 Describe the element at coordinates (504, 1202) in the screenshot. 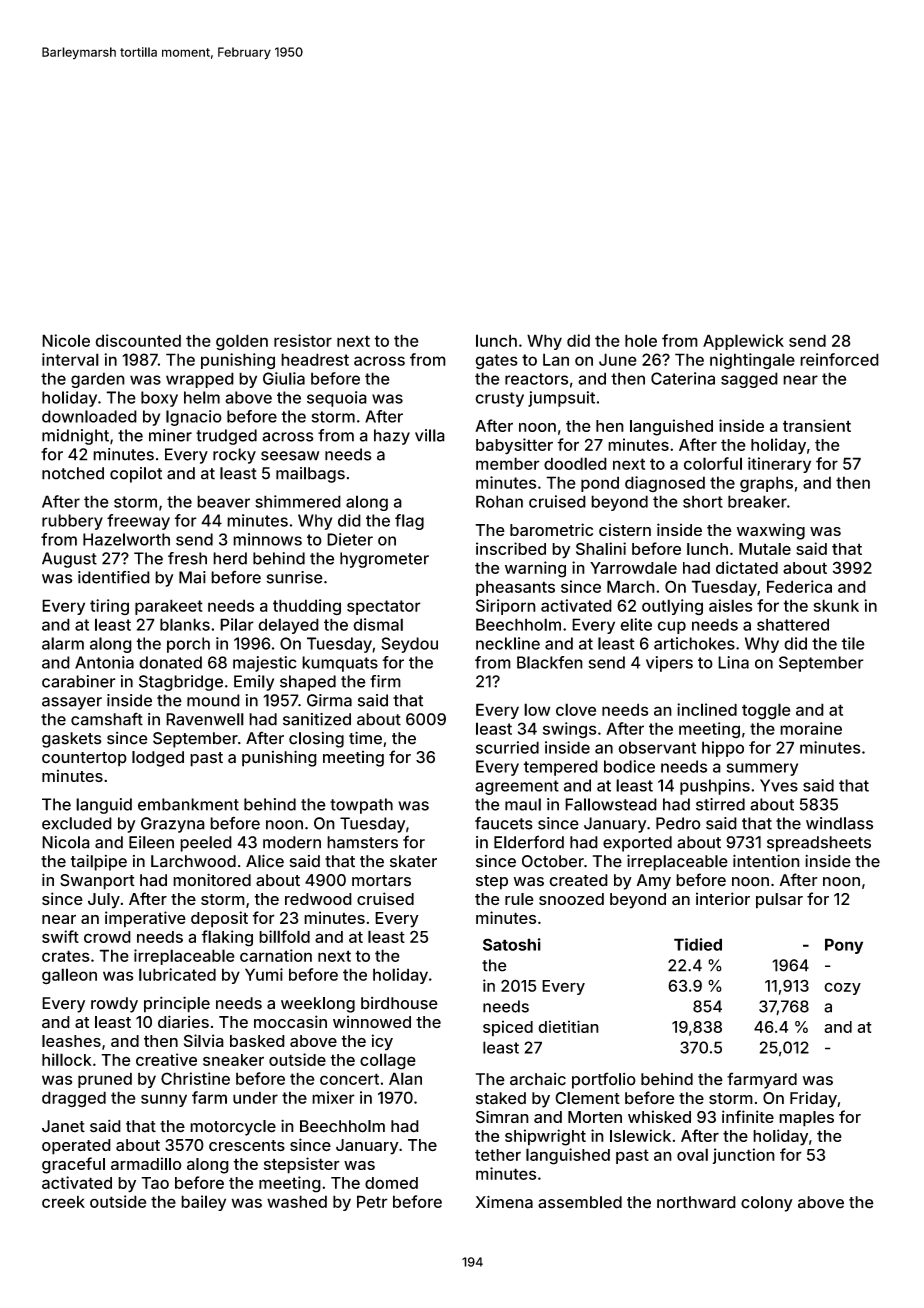

I see `Ximena` at that location.
